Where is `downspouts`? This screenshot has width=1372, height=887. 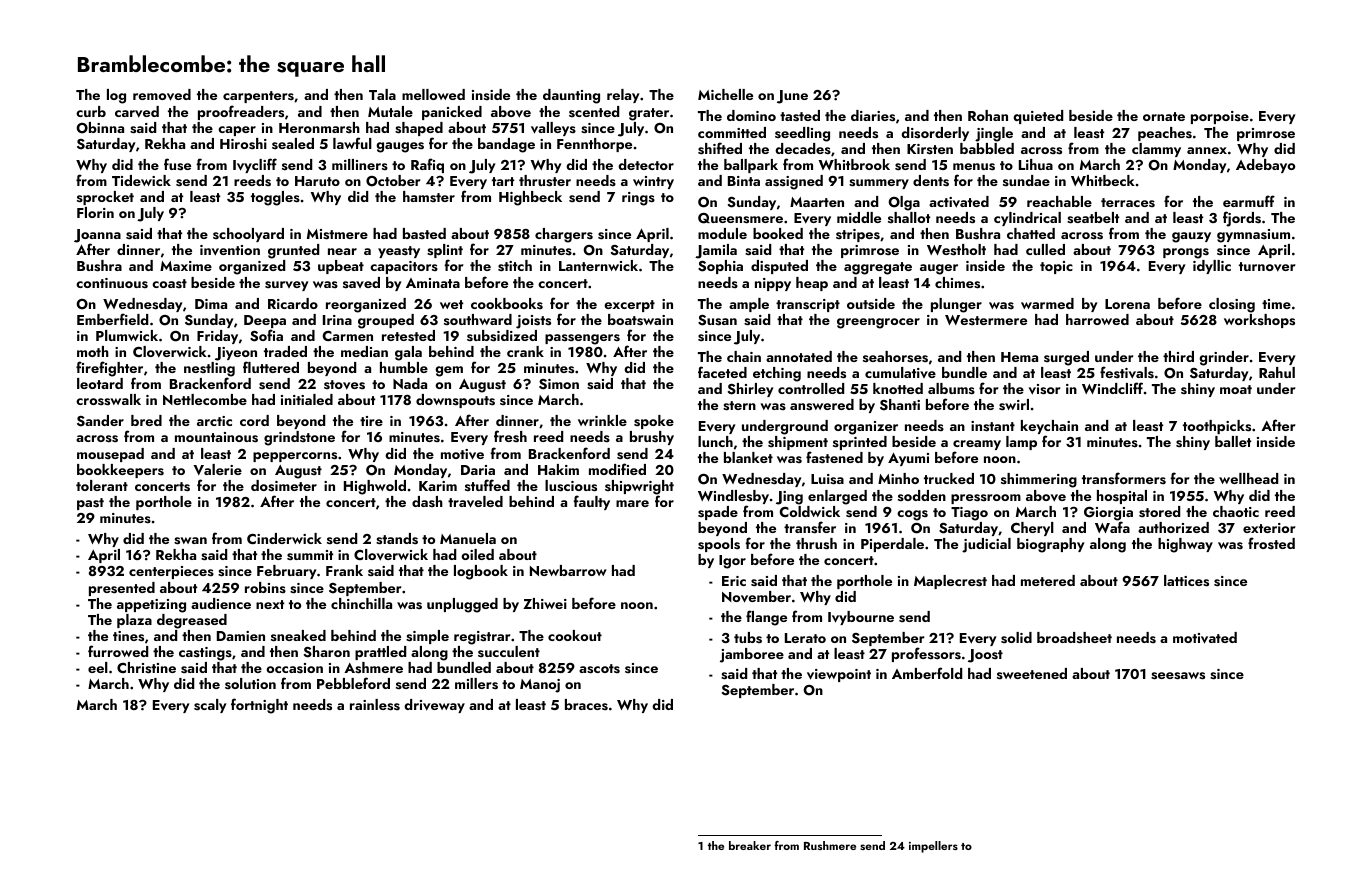 downspouts is located at coordinates (455, 401).
